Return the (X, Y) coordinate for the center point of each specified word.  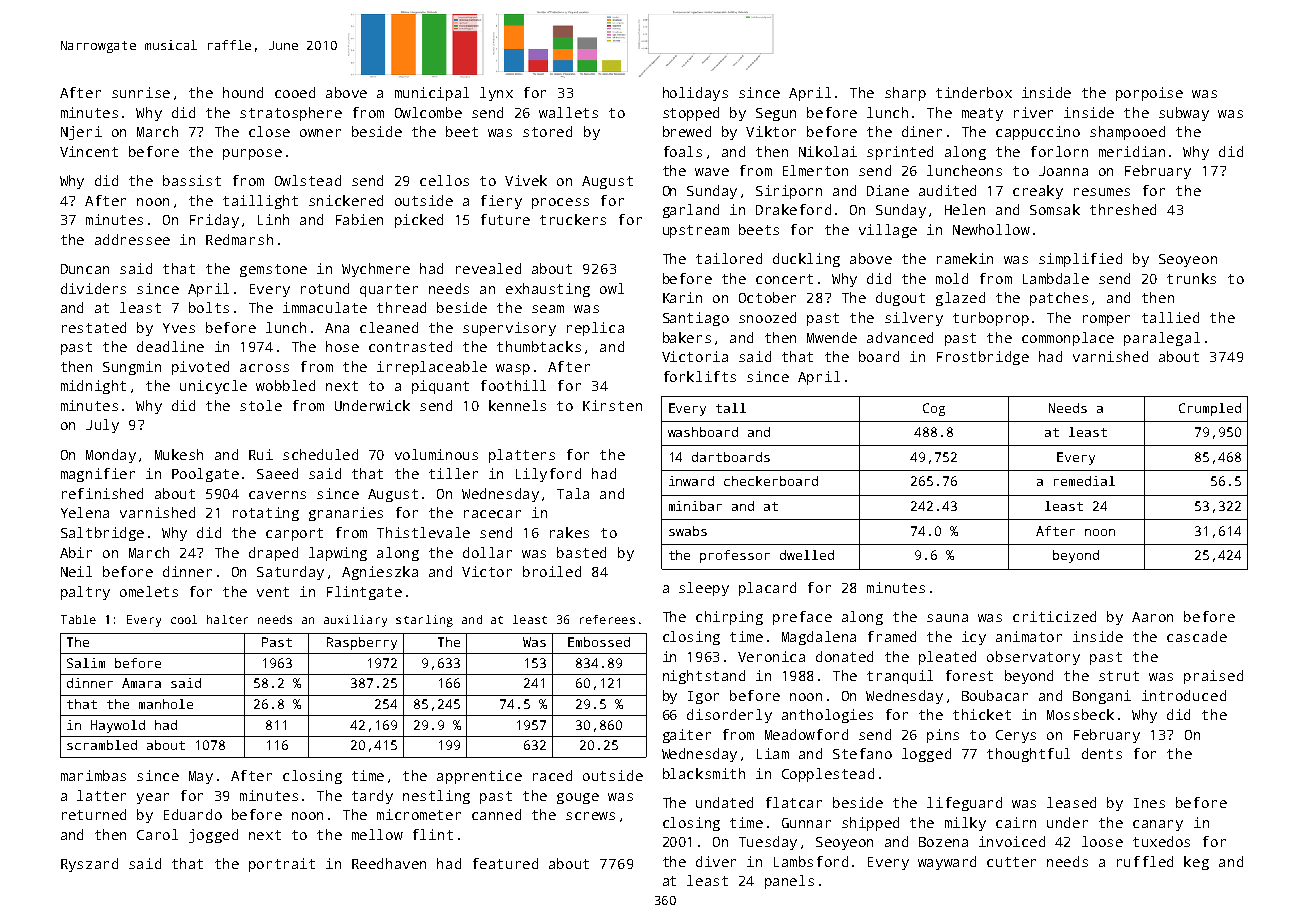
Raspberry (362, 643)
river (1033, 112)
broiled (552, 571)
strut (1119, 676)
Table (78, 619)
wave (712, 172)
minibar (695, 506)
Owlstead (308, 180)
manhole (166, 704)
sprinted (900, 153)
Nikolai (828, 151)
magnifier (98, 475)
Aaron (1152, 617)
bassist (192, 180)
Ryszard (89, 865)
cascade (1197, 636)
